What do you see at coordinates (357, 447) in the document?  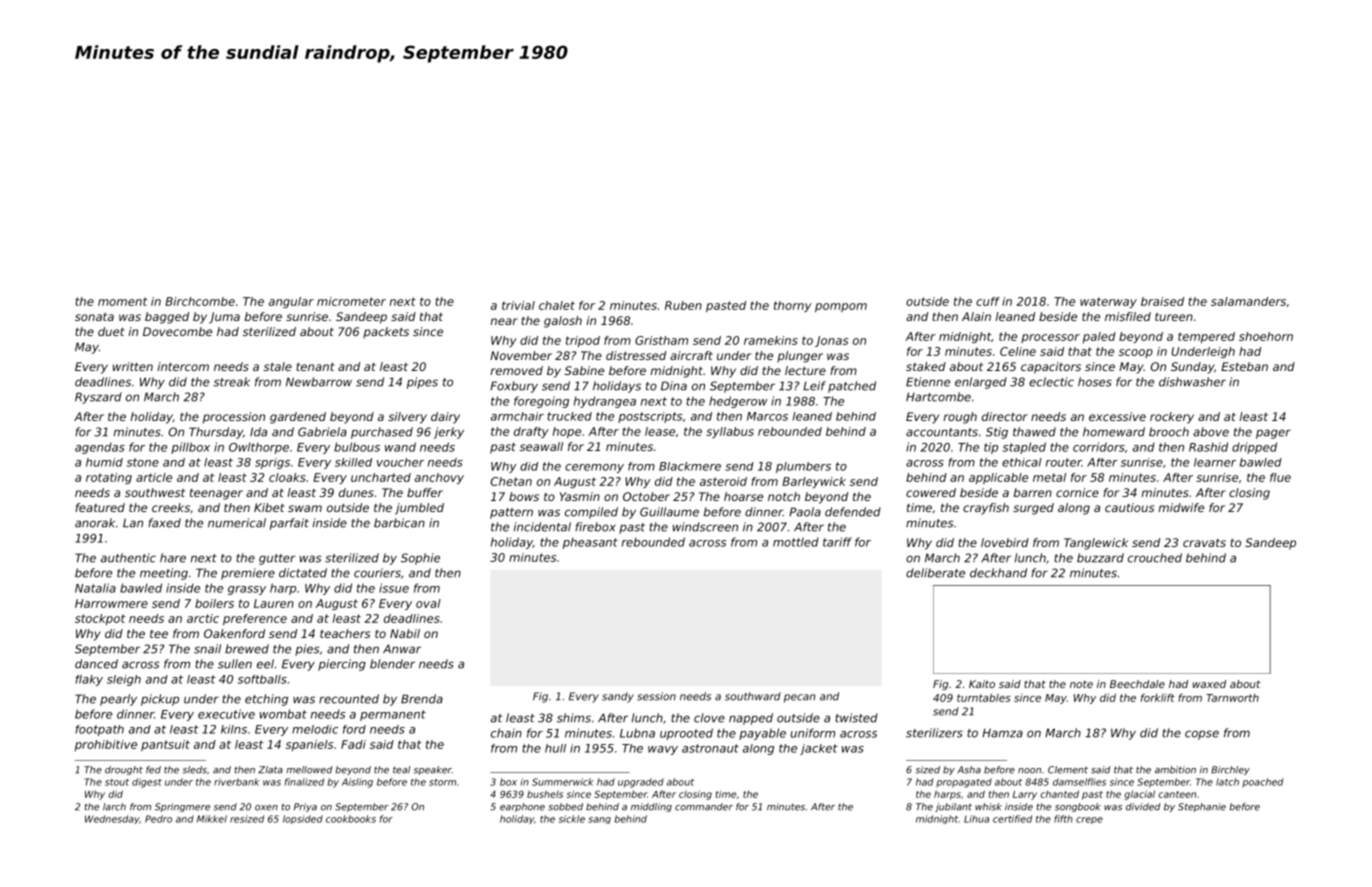 I see `bulbous` at bounding box center [357, 447].
